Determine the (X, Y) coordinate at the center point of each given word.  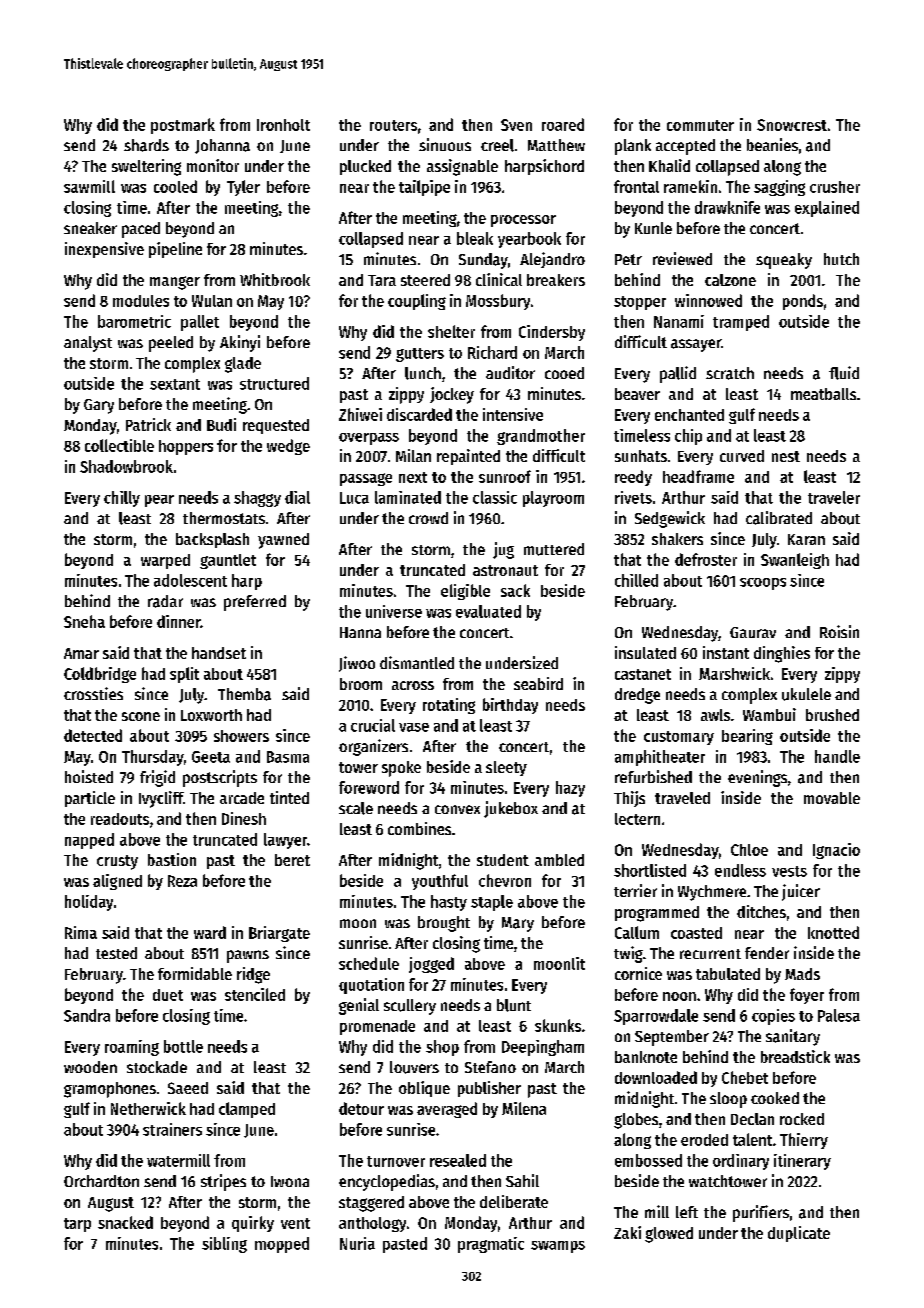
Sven (516, 125)
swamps (558, 1247)
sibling (224, 1245)
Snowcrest (792, 125)
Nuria (357, 1243)
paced (141, 230)
